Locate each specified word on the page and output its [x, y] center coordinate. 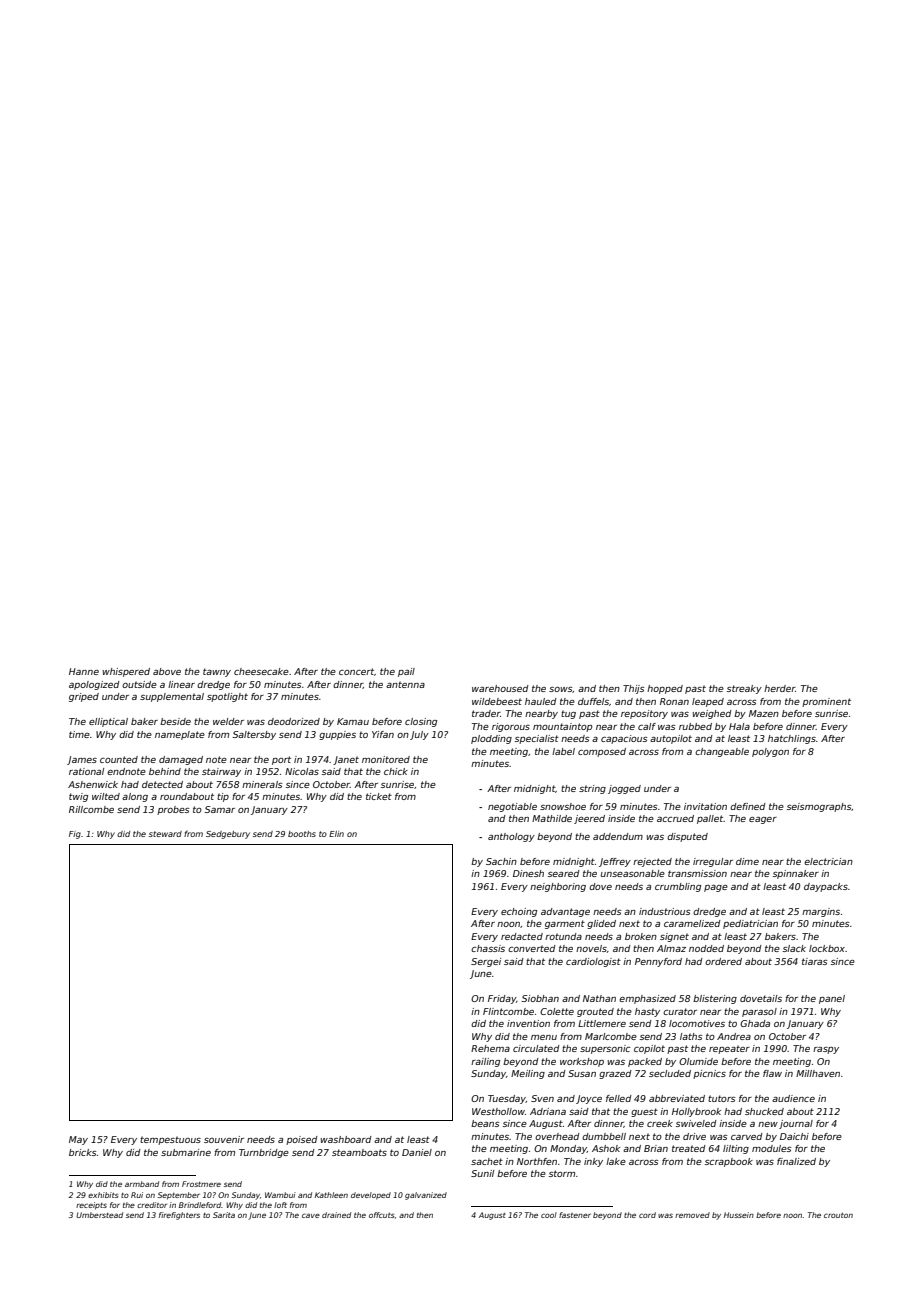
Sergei [486, 962]
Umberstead [99, 1215]
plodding [491, 739]
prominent [826, 702]
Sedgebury [228, 835]
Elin [336, 834]
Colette [557, 1011]
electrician [828, 861]
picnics [709, 1074]
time [79, 734]
